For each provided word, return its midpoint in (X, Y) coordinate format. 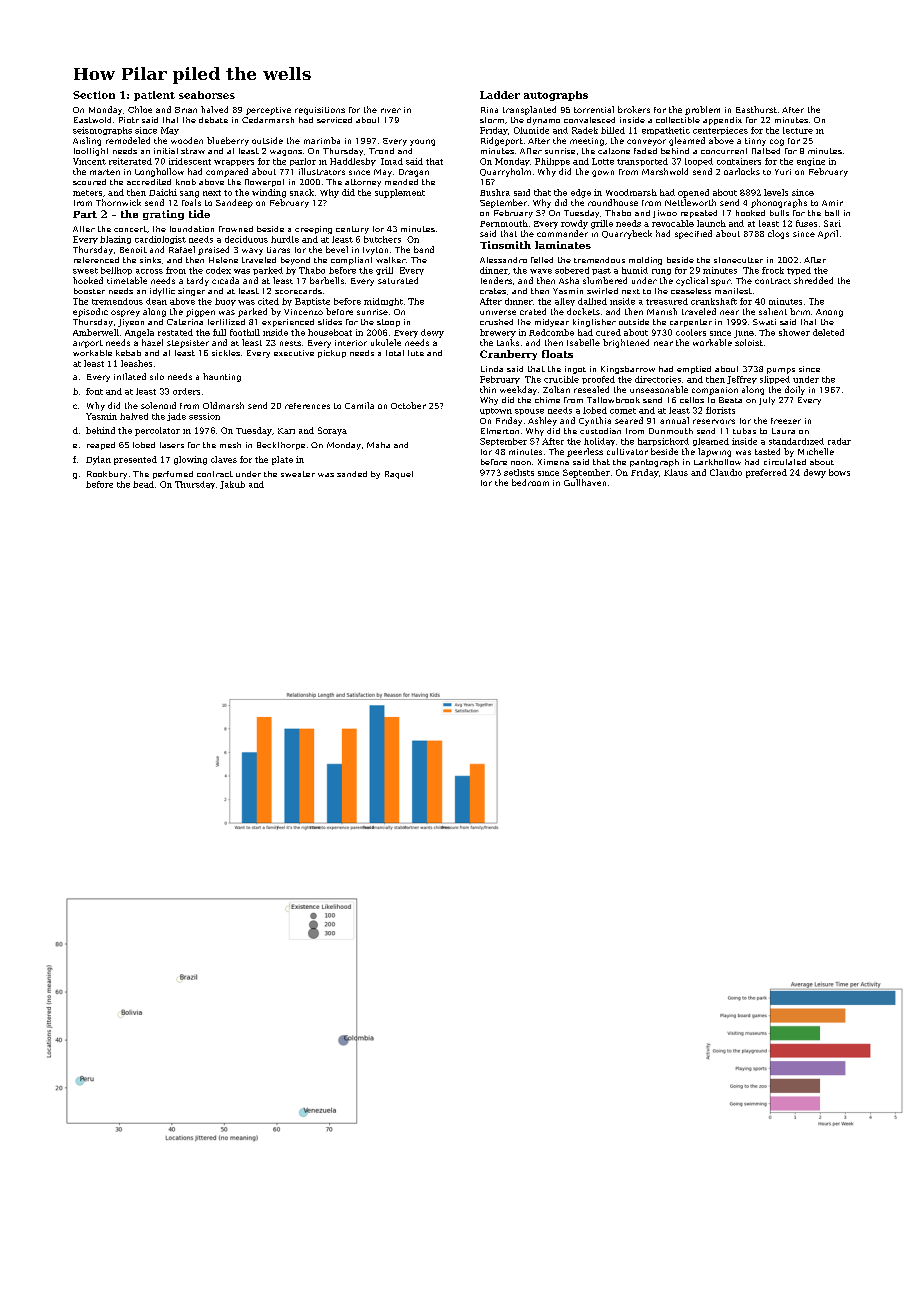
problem (702, 110)
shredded (813, 280)
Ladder (500, 95)
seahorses (207, 95)
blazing (115, 240)
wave (541, 271)
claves (224, 459)
